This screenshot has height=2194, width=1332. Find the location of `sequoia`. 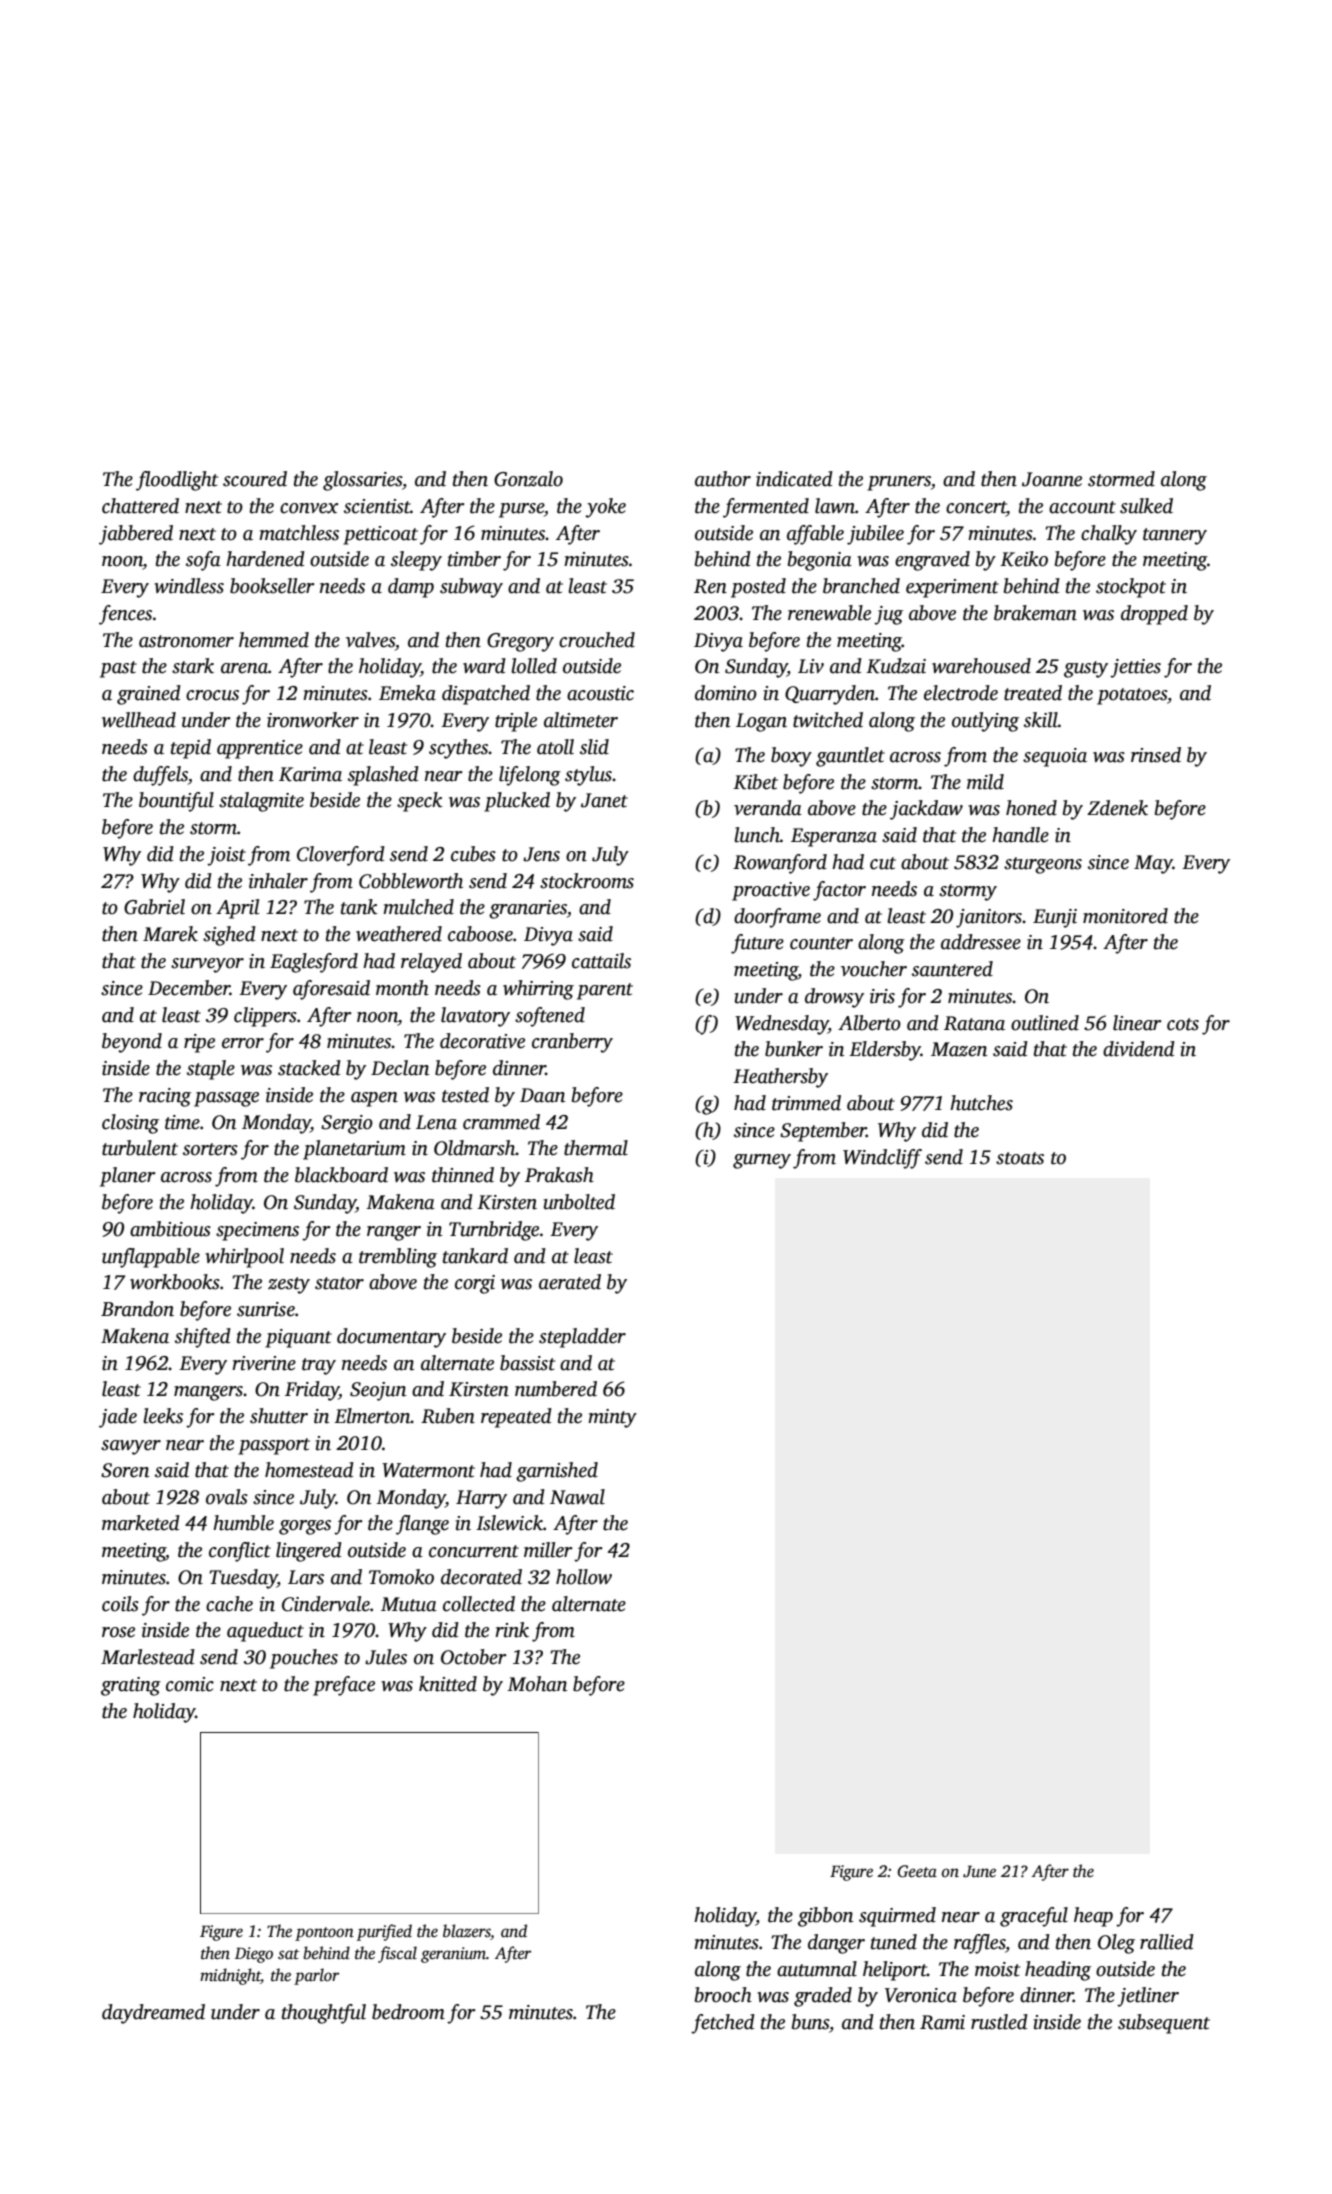

sequoia is located at coordinates (1055, 757).
